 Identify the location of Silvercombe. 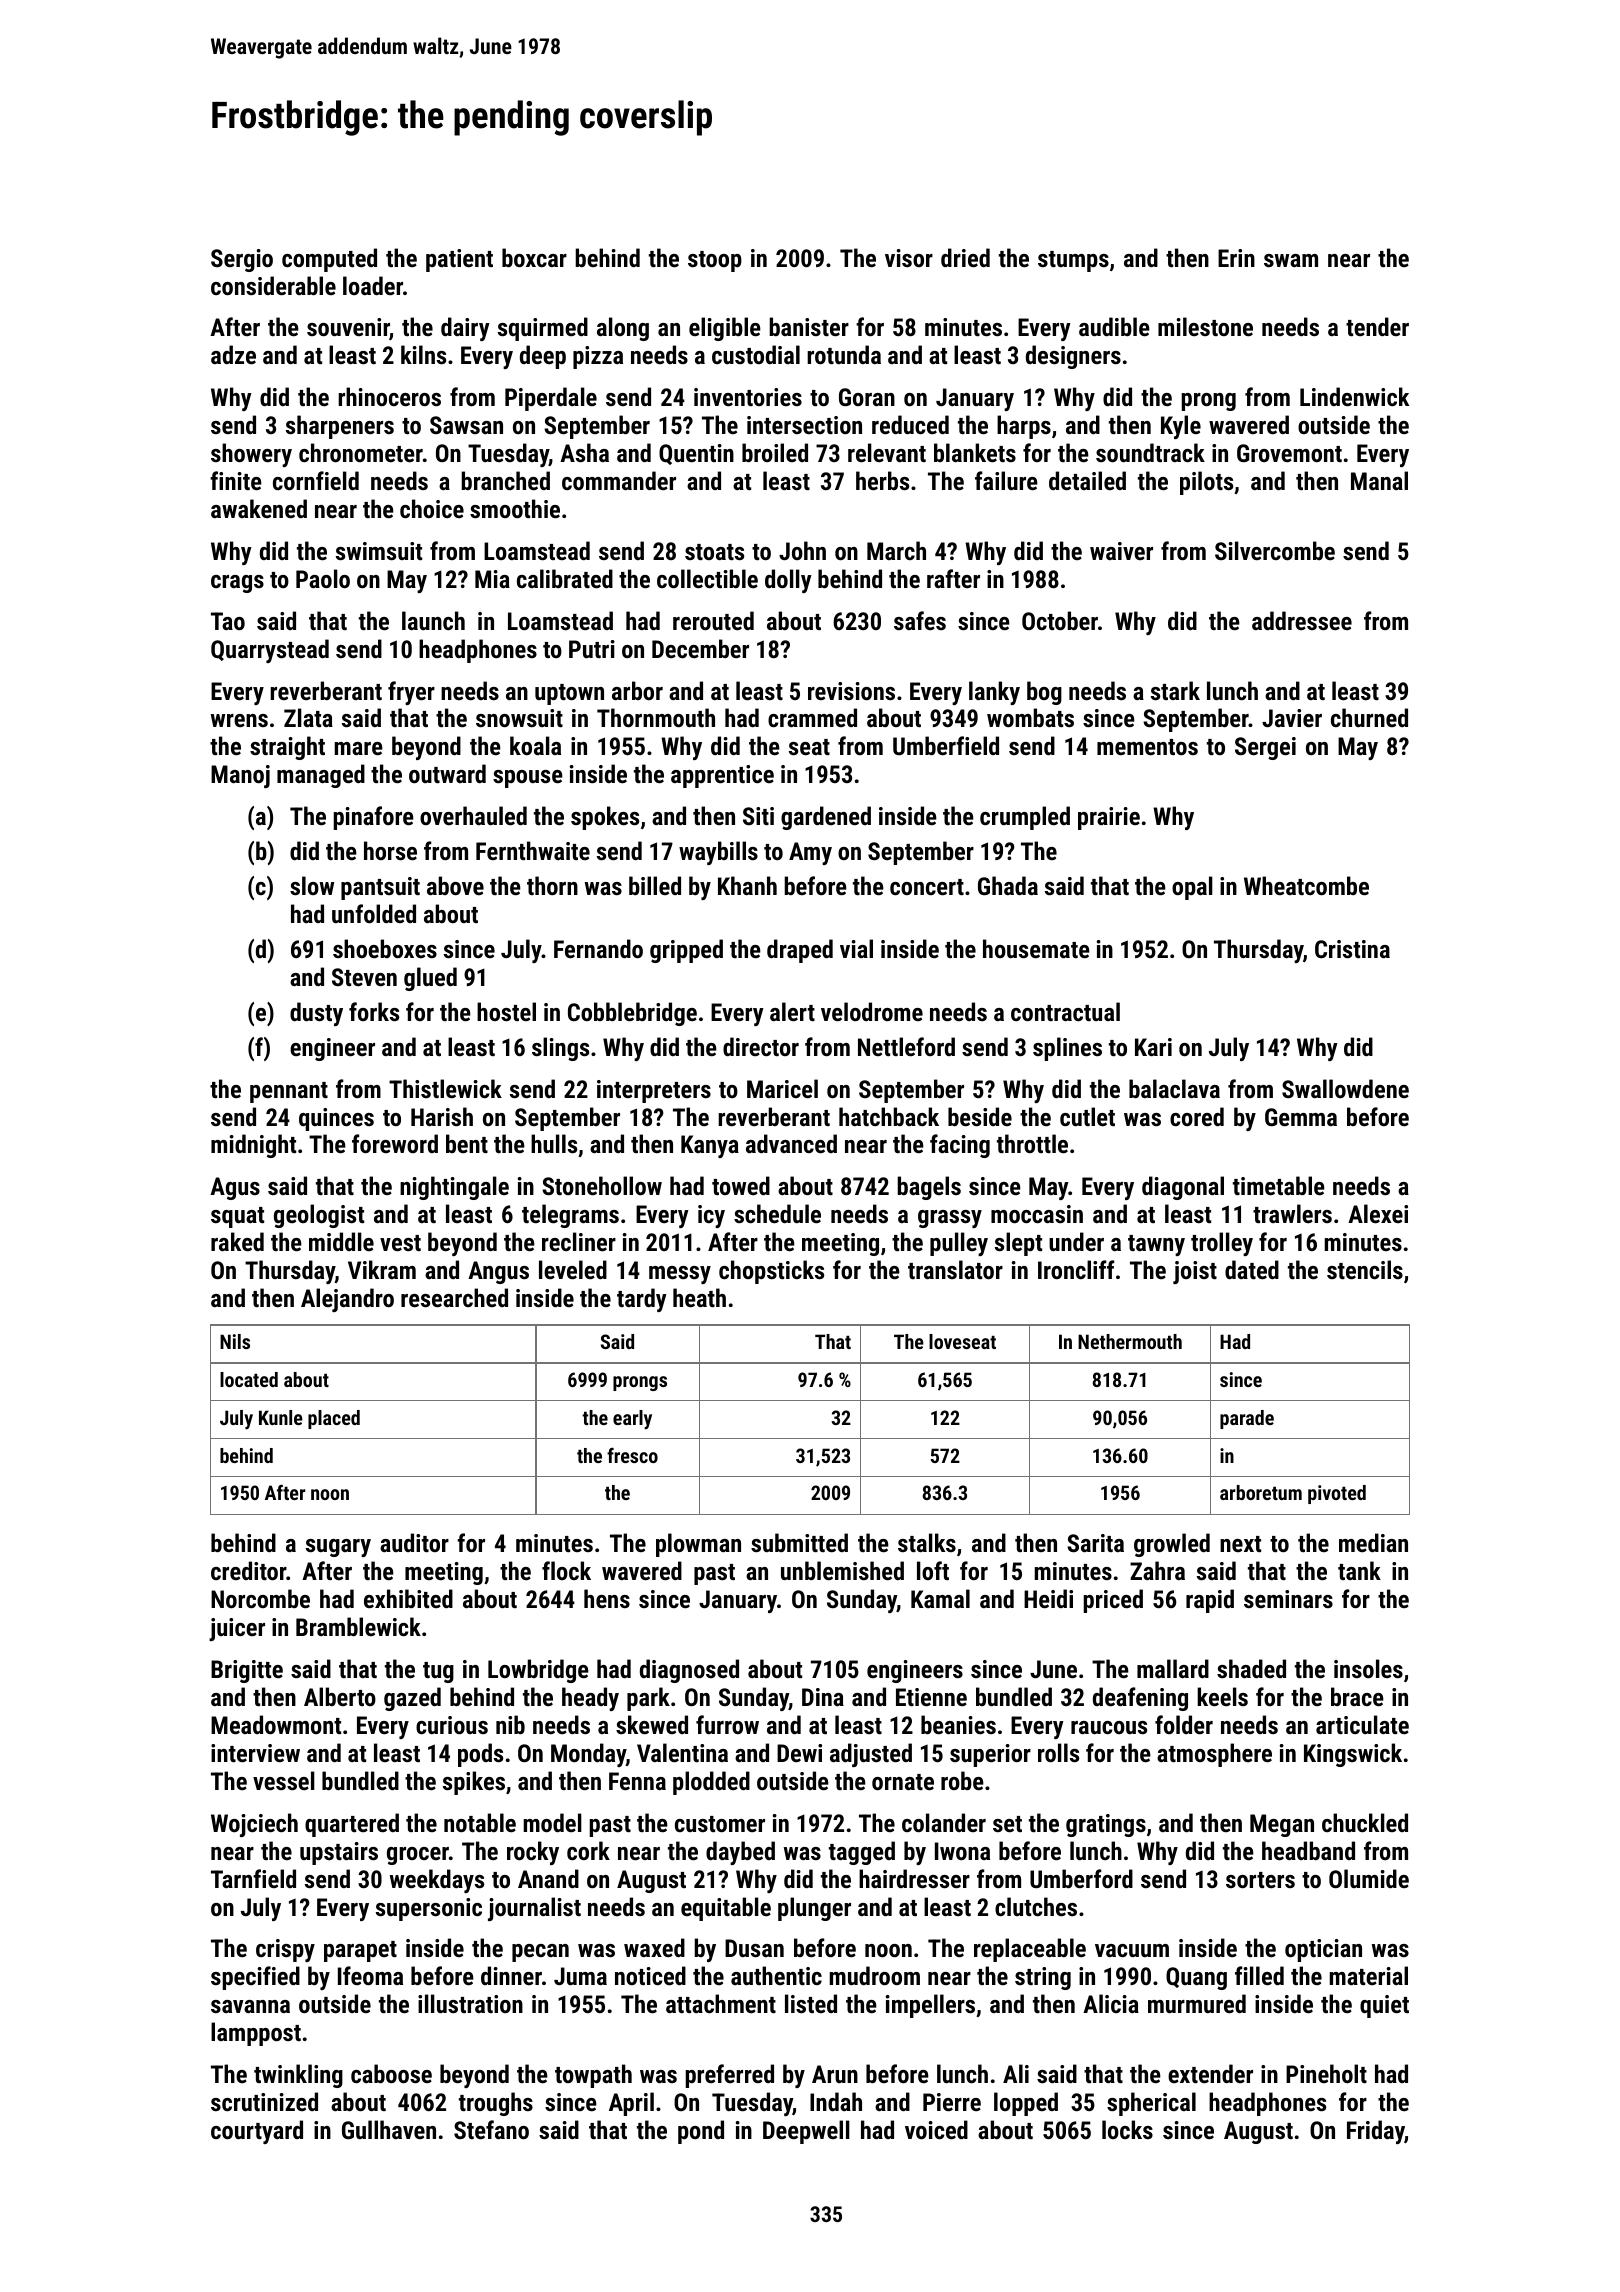
(1275, 550).
